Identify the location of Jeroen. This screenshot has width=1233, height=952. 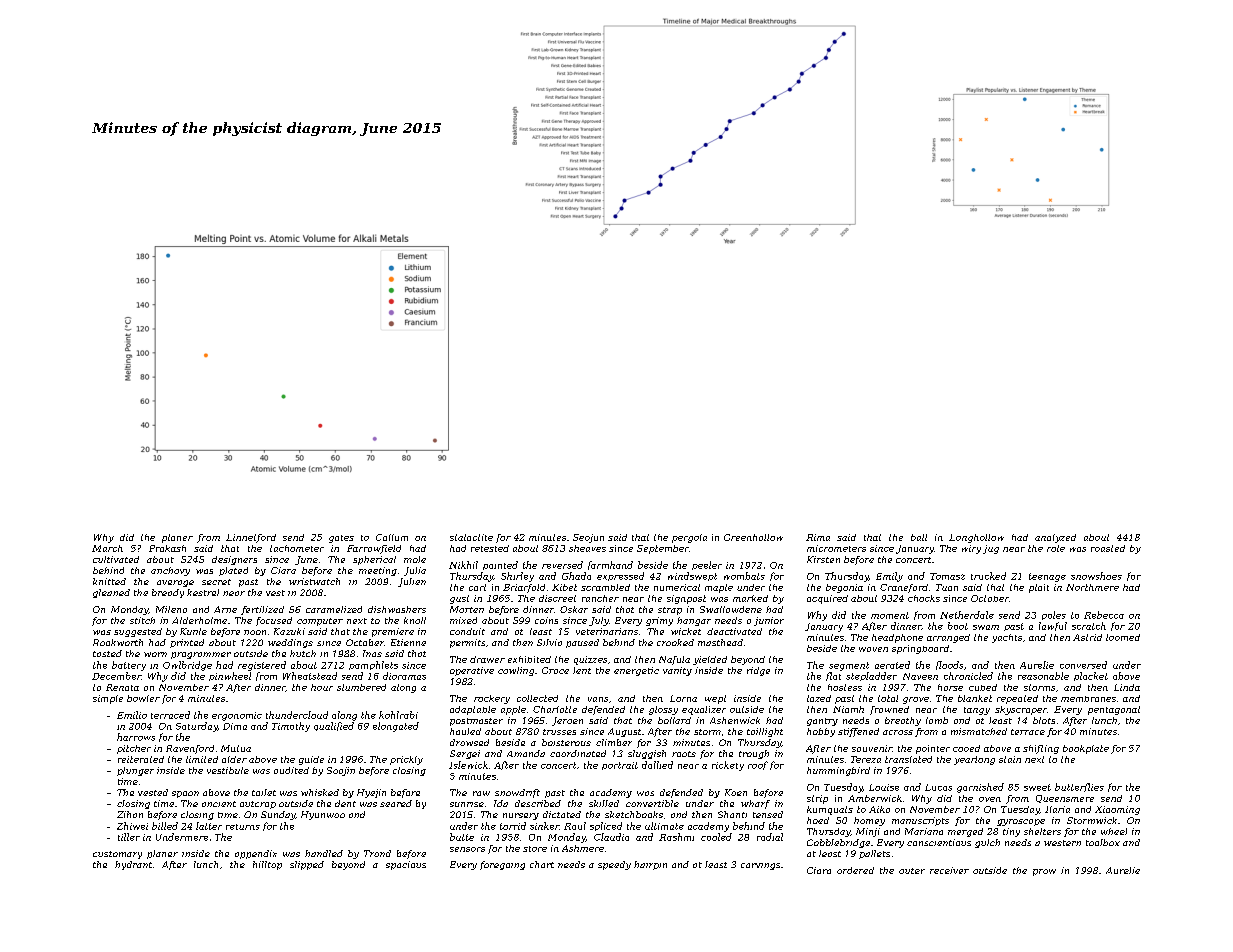
(567, 721).
